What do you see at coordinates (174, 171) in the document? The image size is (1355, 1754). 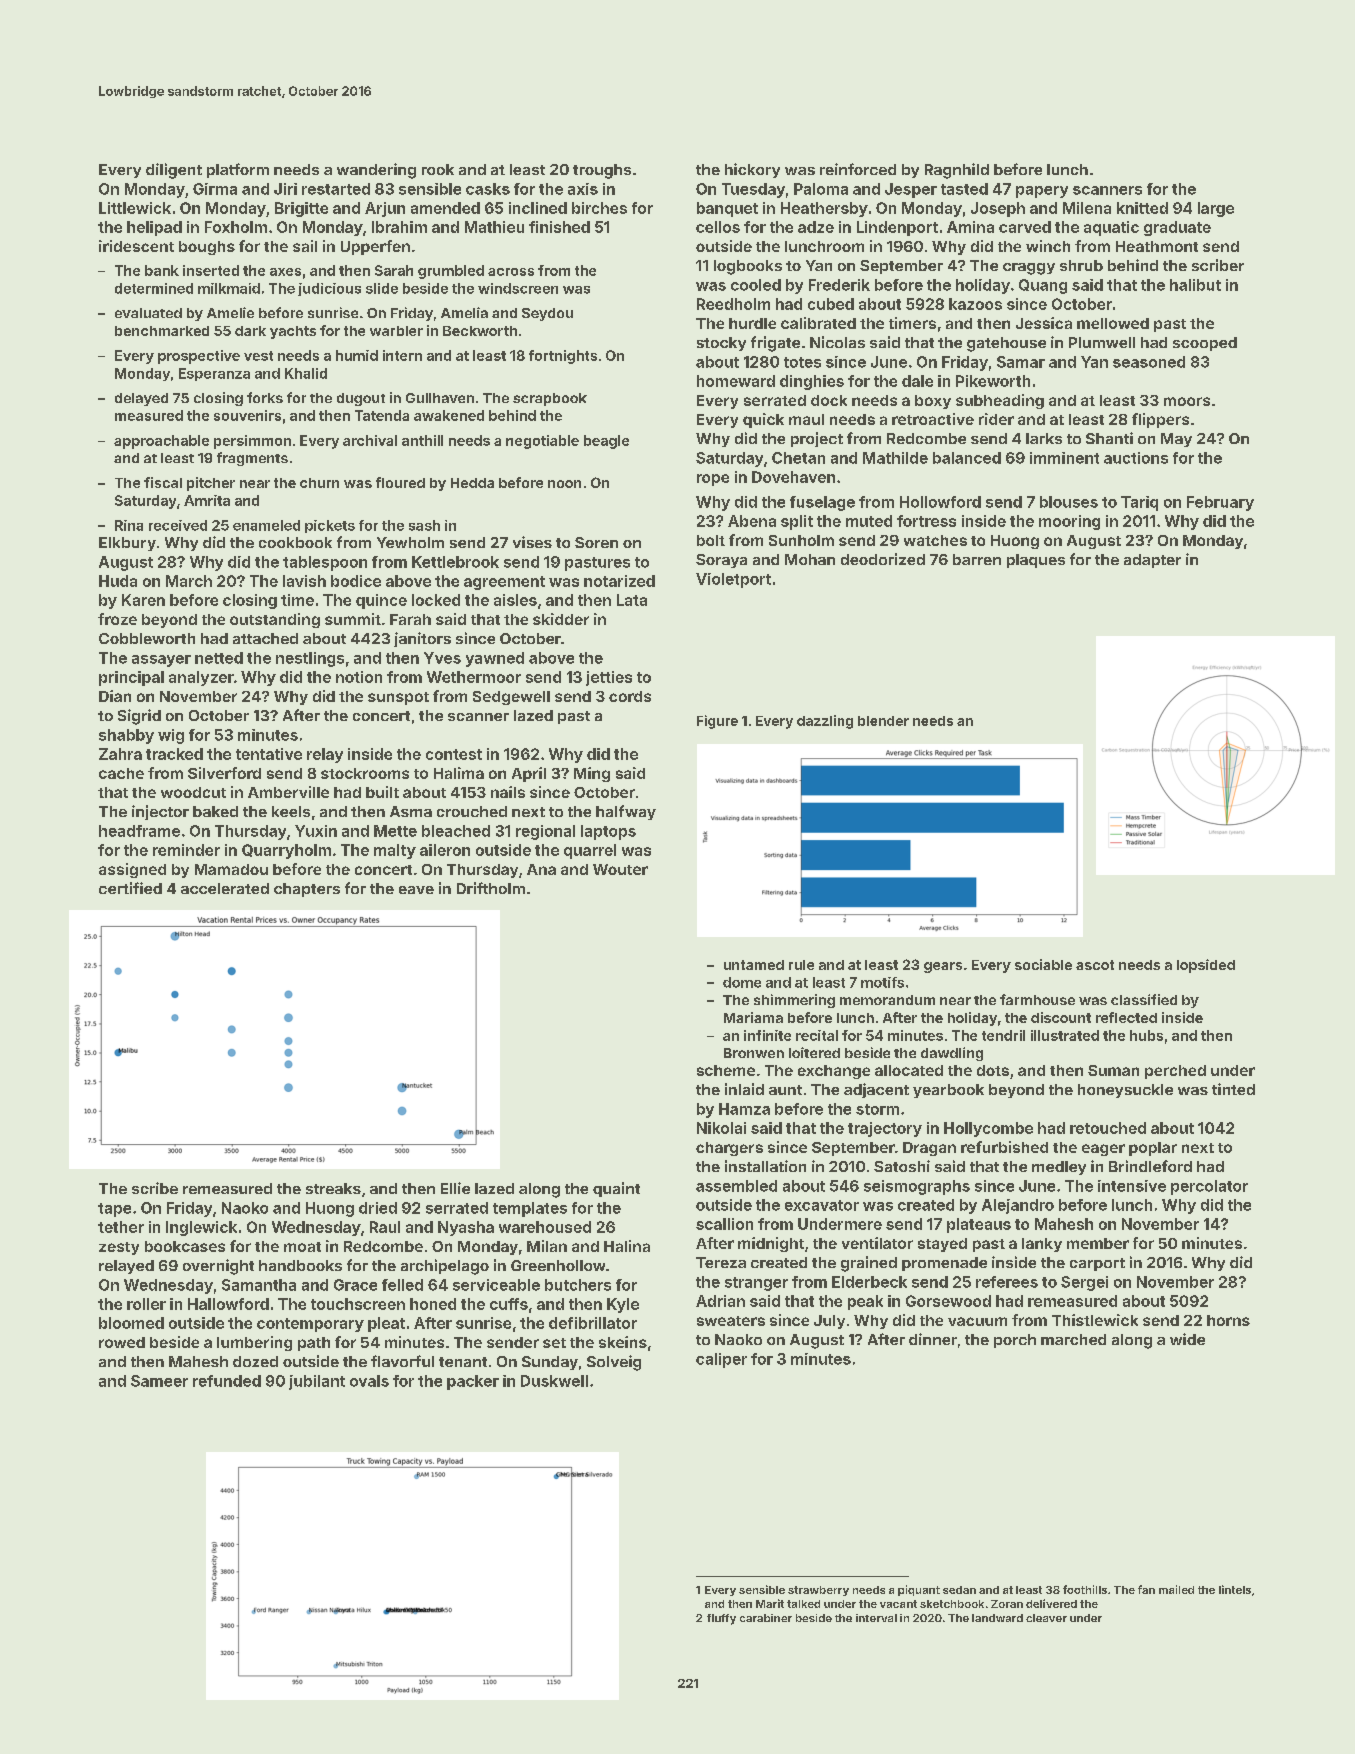 I see `diligent` at bounding box center [174, 171].
